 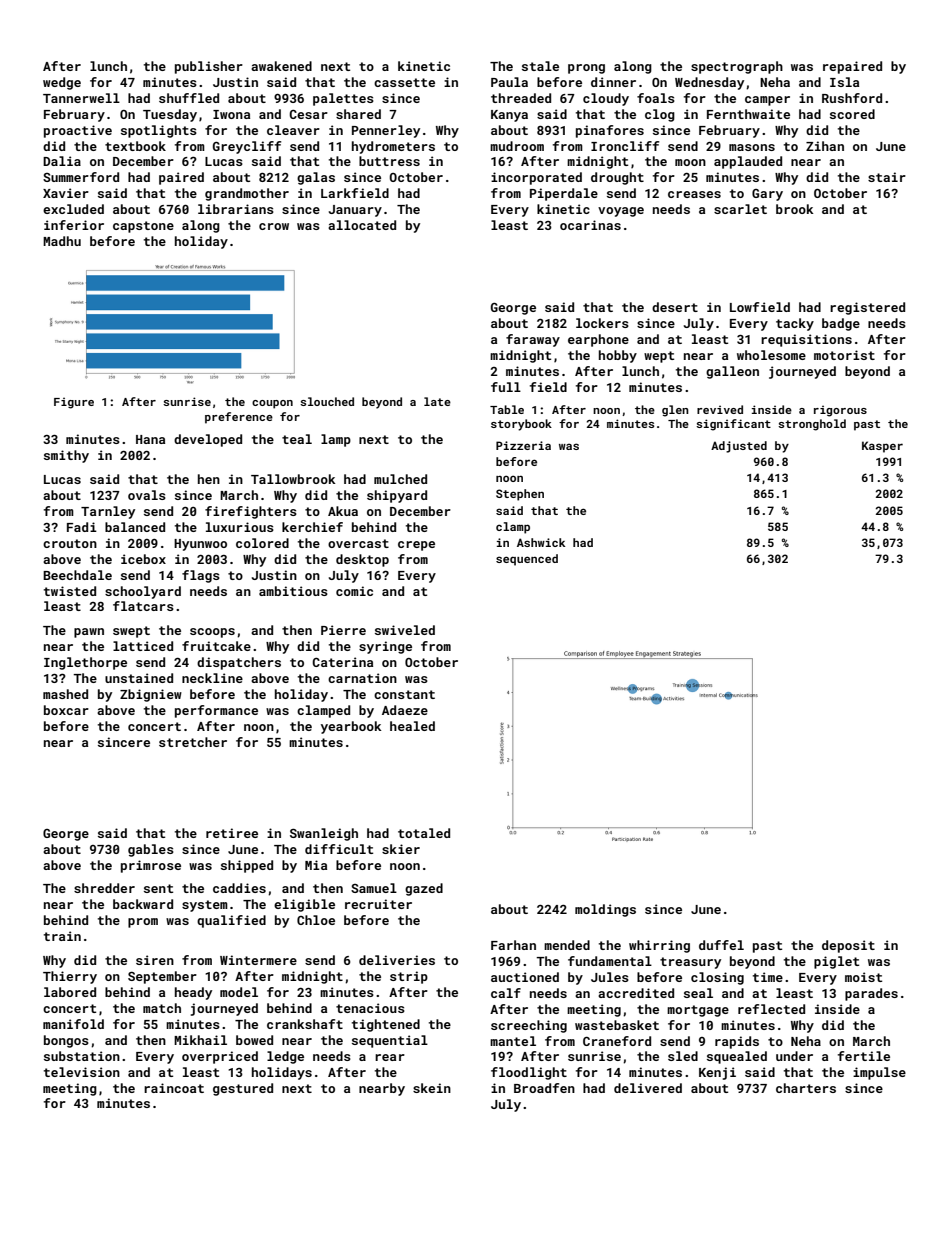 I want to click on deliveries, so click(x=397, y=960).
